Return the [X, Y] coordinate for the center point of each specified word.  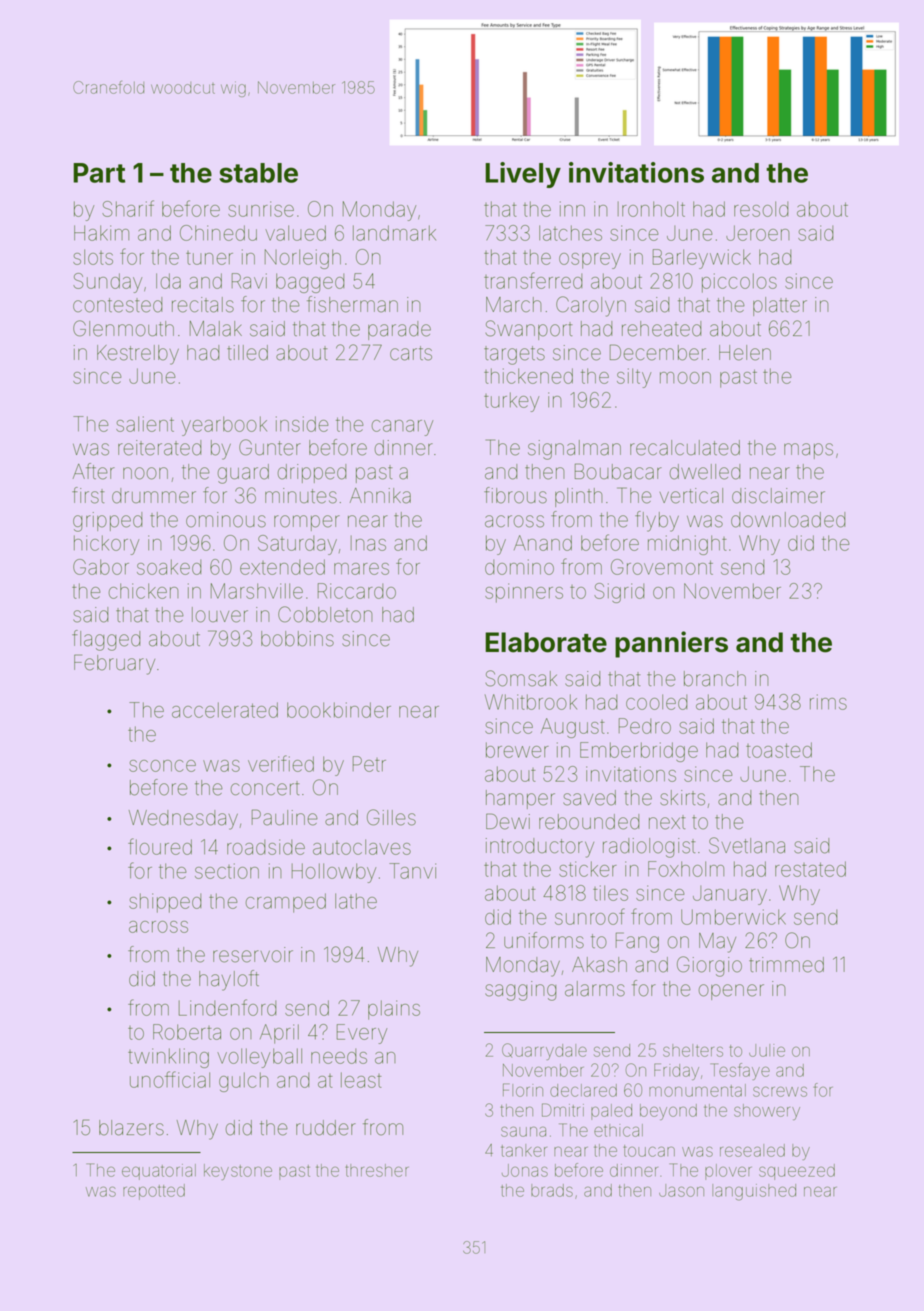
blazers [131, 1128]
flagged [106, 640]
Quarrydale [544, 1051]
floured [160, 846]
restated [810, 869]
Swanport [528, 330]
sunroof [590, 916]
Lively [523, 175]
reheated [661, 329]
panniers [671, 644]
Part [99, 173]
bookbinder [339, 710]
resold [761, 209]
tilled [247, 353]
